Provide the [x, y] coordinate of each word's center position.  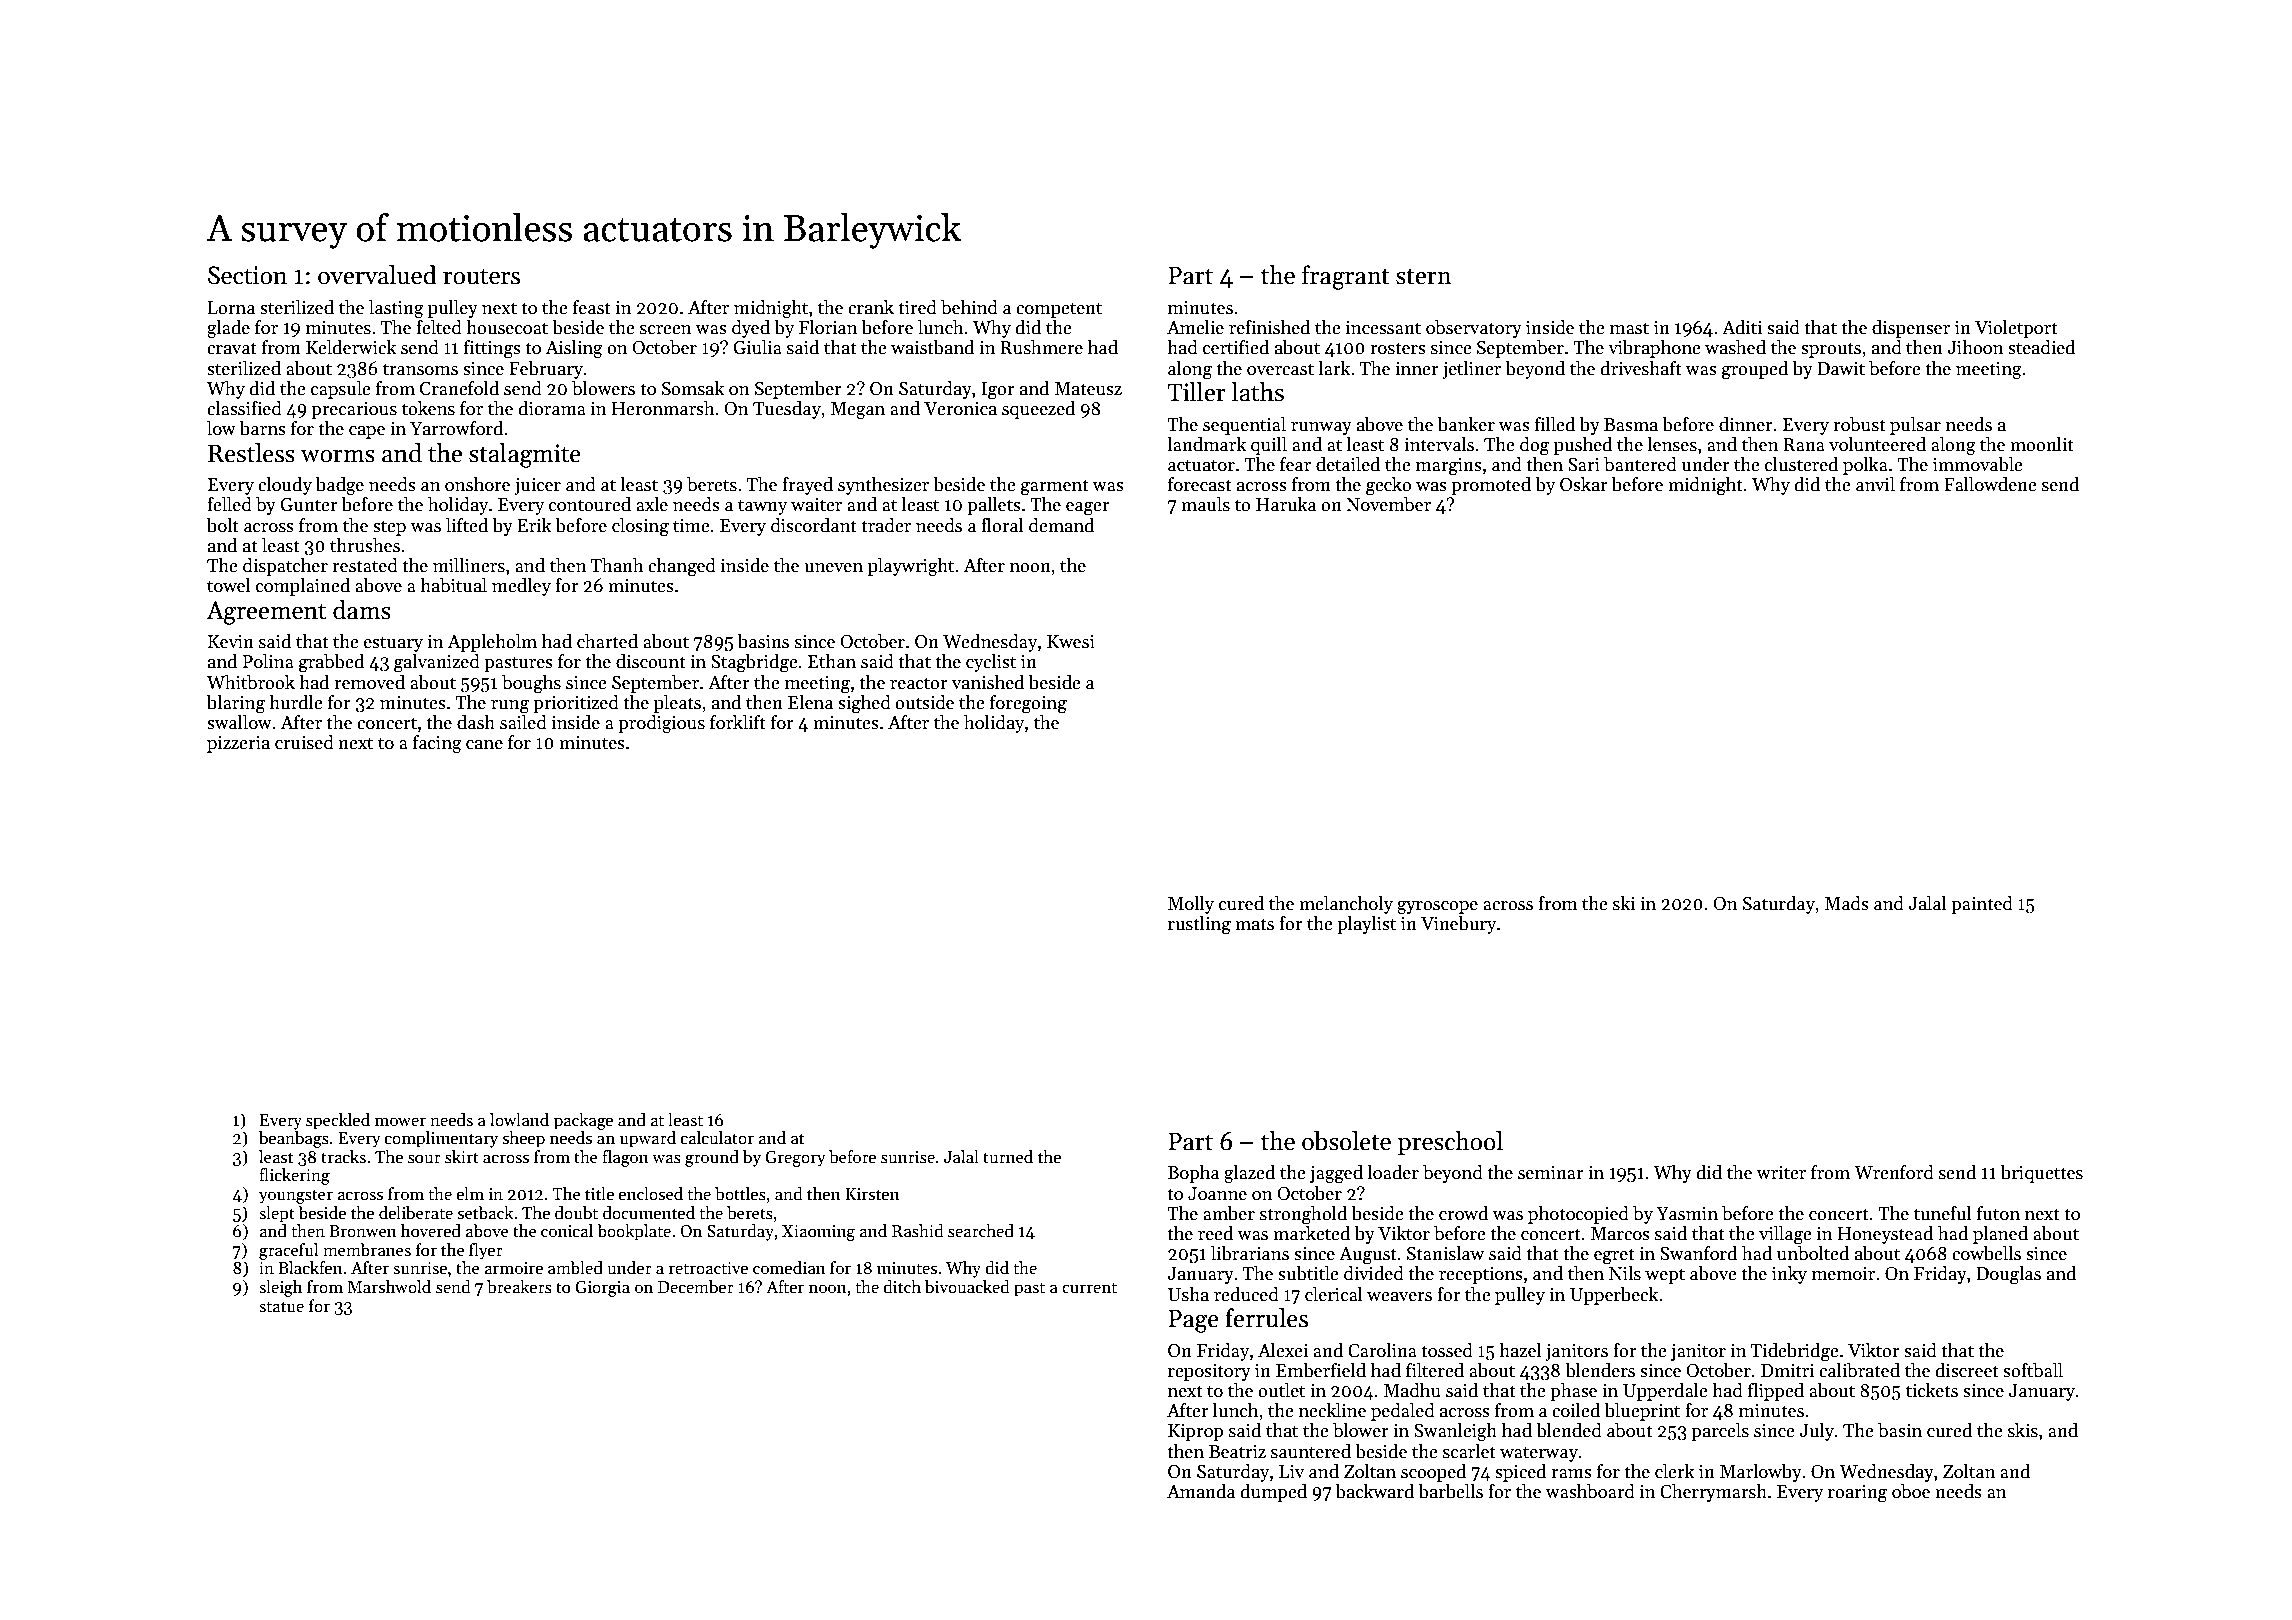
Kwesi [1071, 642]
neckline [1332, 1410]
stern [1424, 276]
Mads [1847, 903]
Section [247, 275]
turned [1008, 1156]
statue [281, 1307]
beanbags [294, 1139]
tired [917, 307]
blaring [236, 704]
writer [1781, 1173]
